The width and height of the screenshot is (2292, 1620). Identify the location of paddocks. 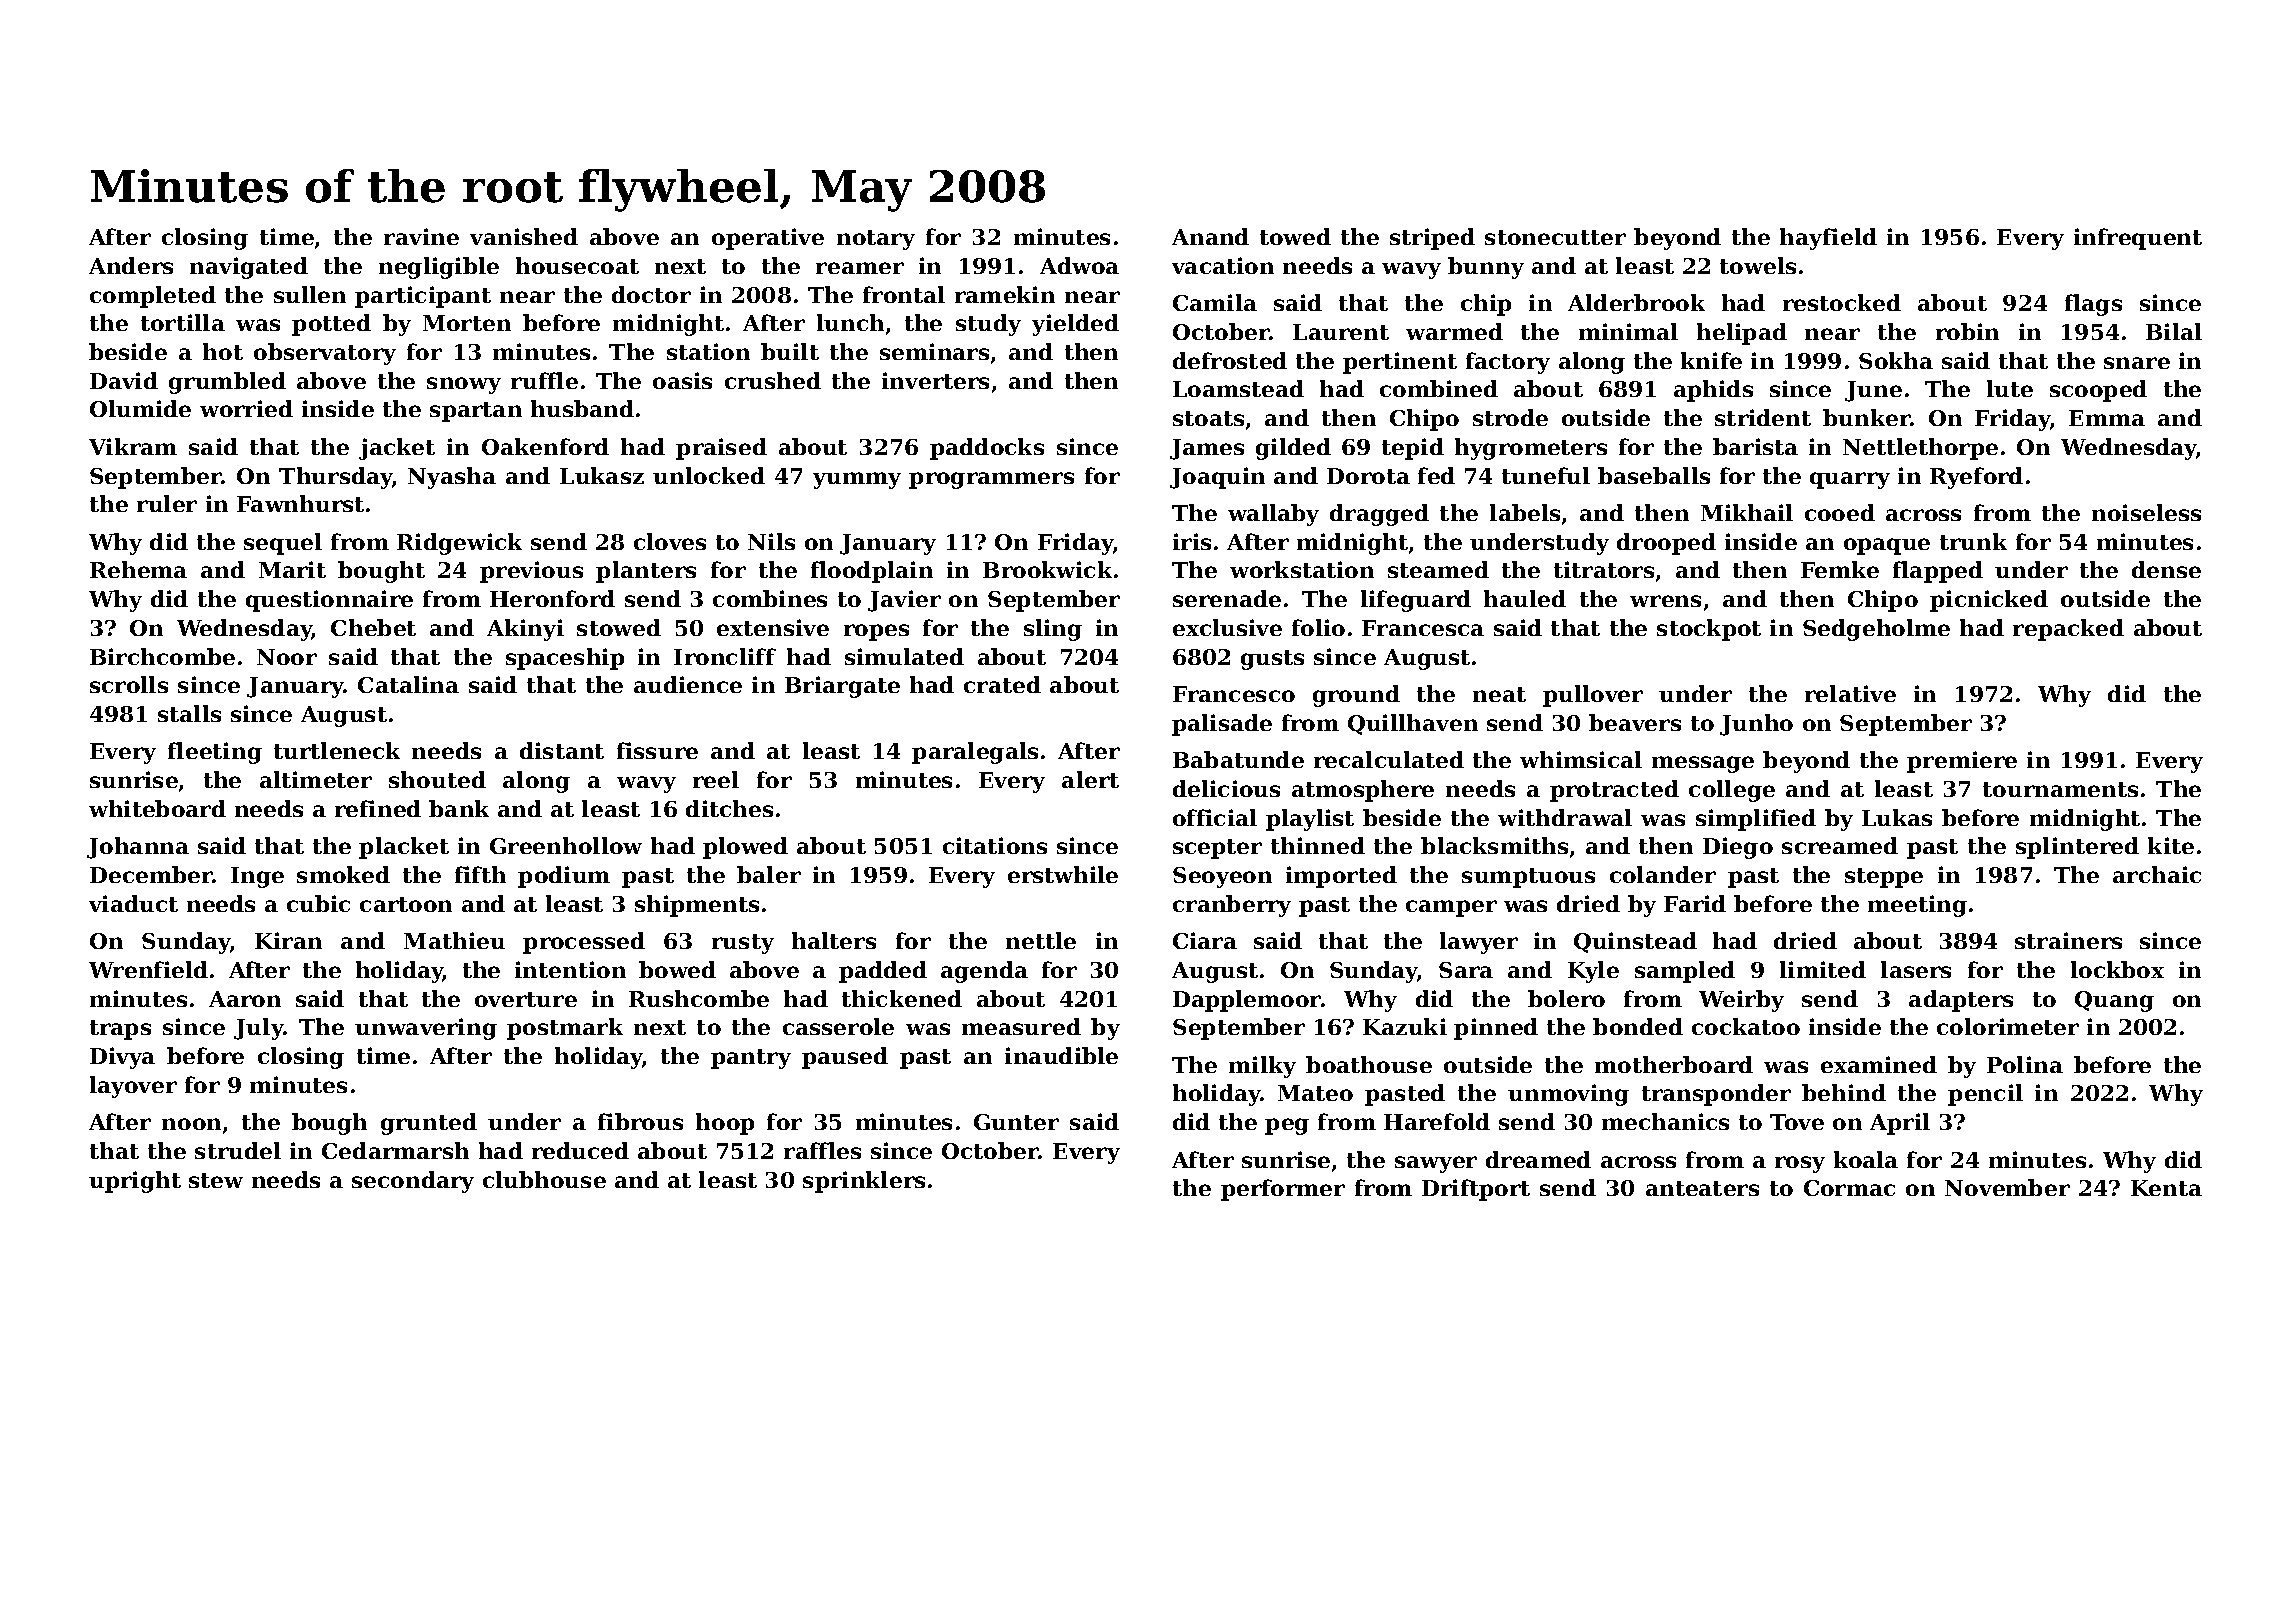
(987, 449).
